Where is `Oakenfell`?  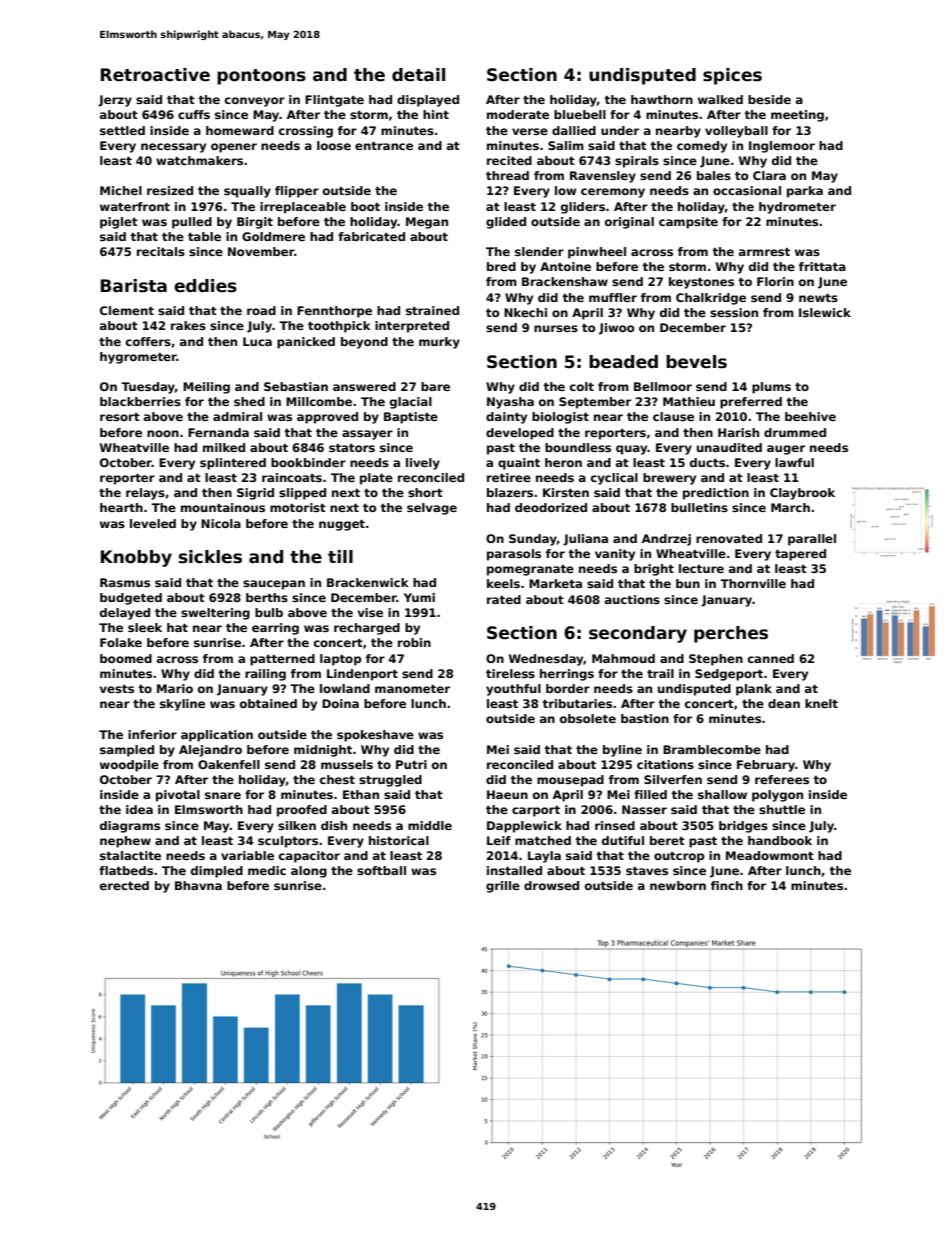
Oakenfell is located at coordinates (229, 764).
